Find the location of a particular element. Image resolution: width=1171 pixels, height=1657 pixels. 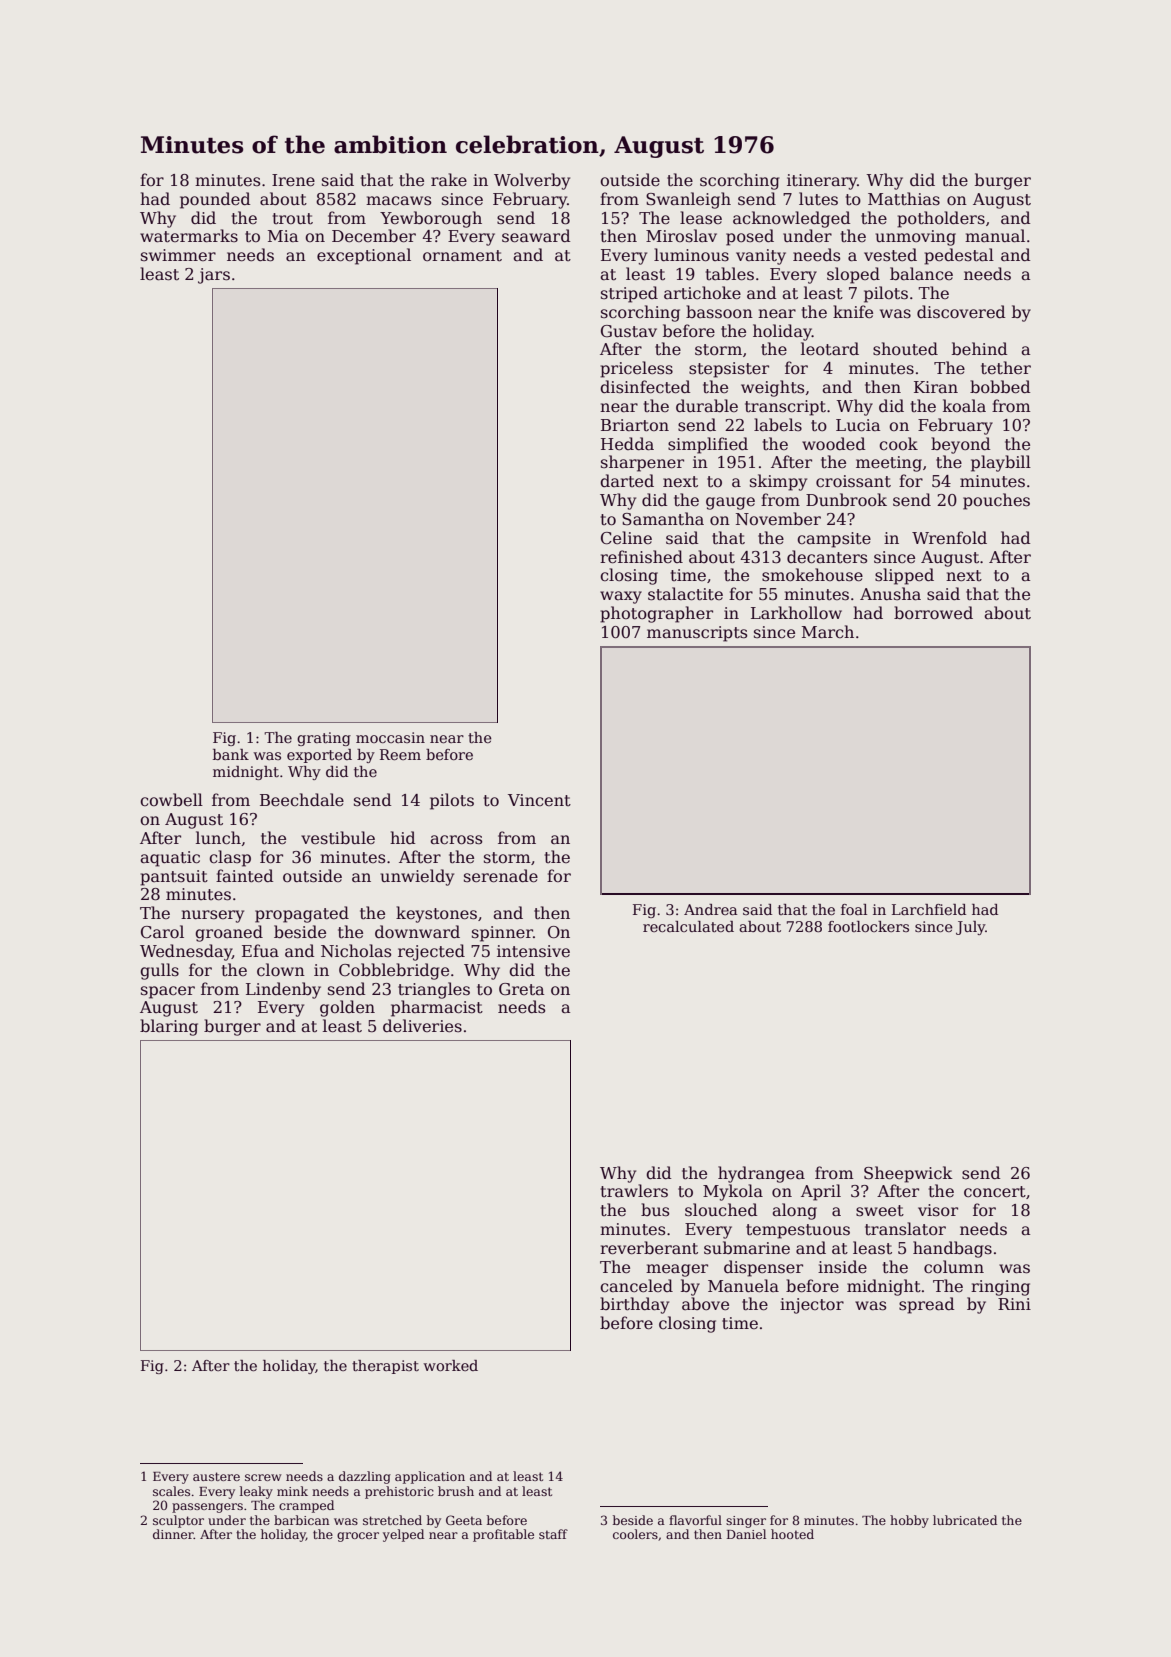

Miroslav is located at coordinates (681, 235).
